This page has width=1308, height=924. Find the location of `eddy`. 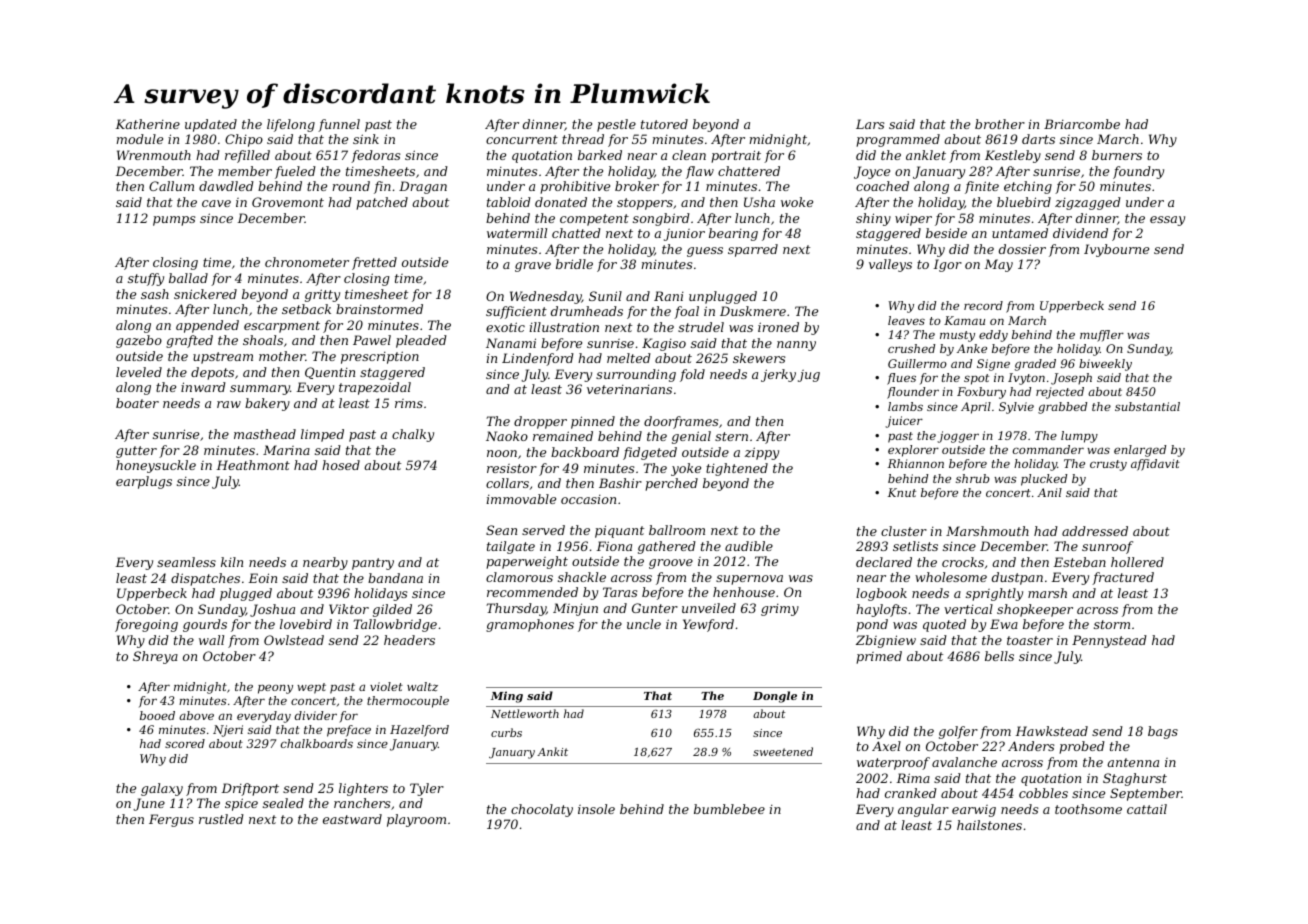

eddy is located at coordinates (993, 336).
